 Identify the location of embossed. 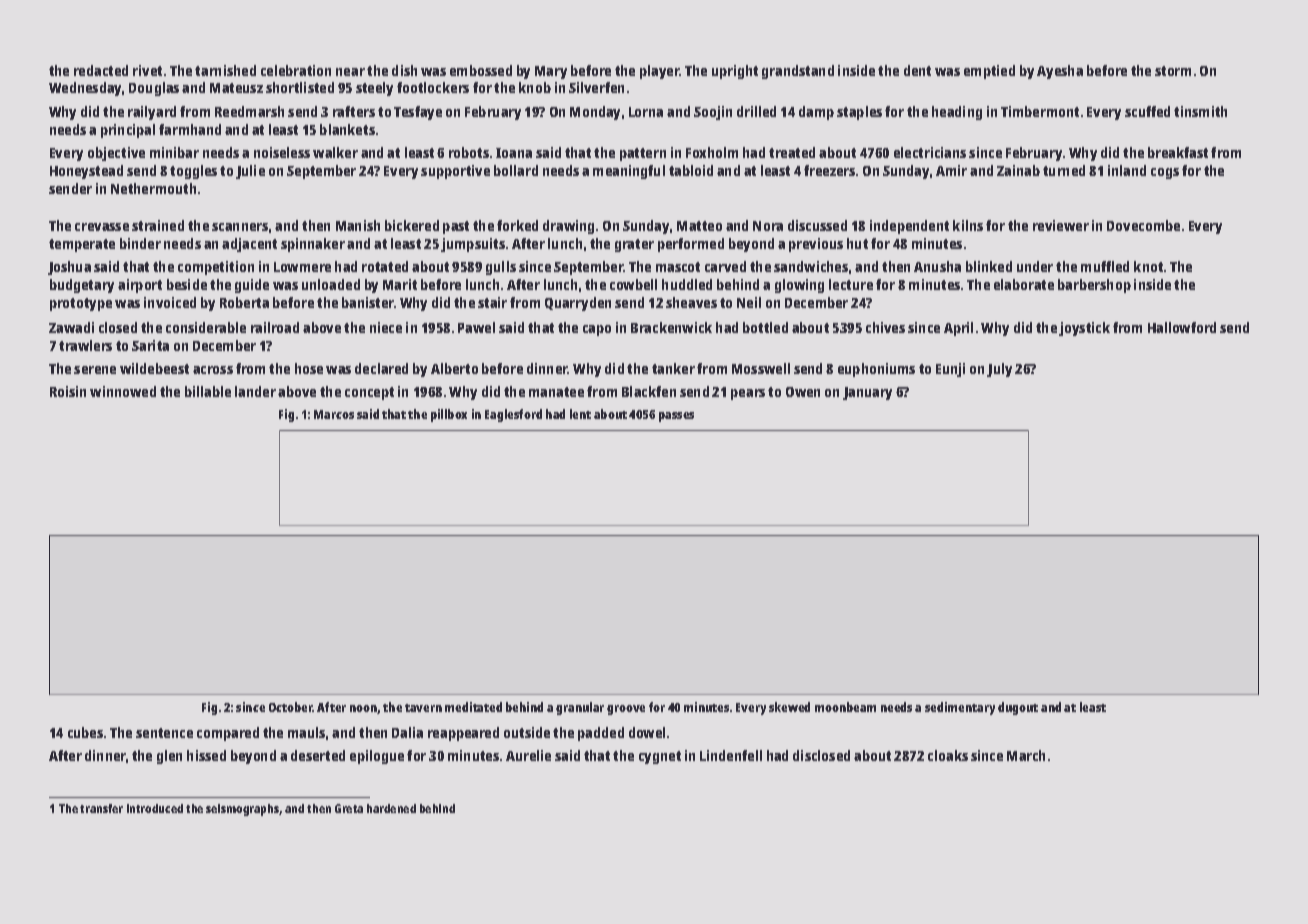
(481, 70).
